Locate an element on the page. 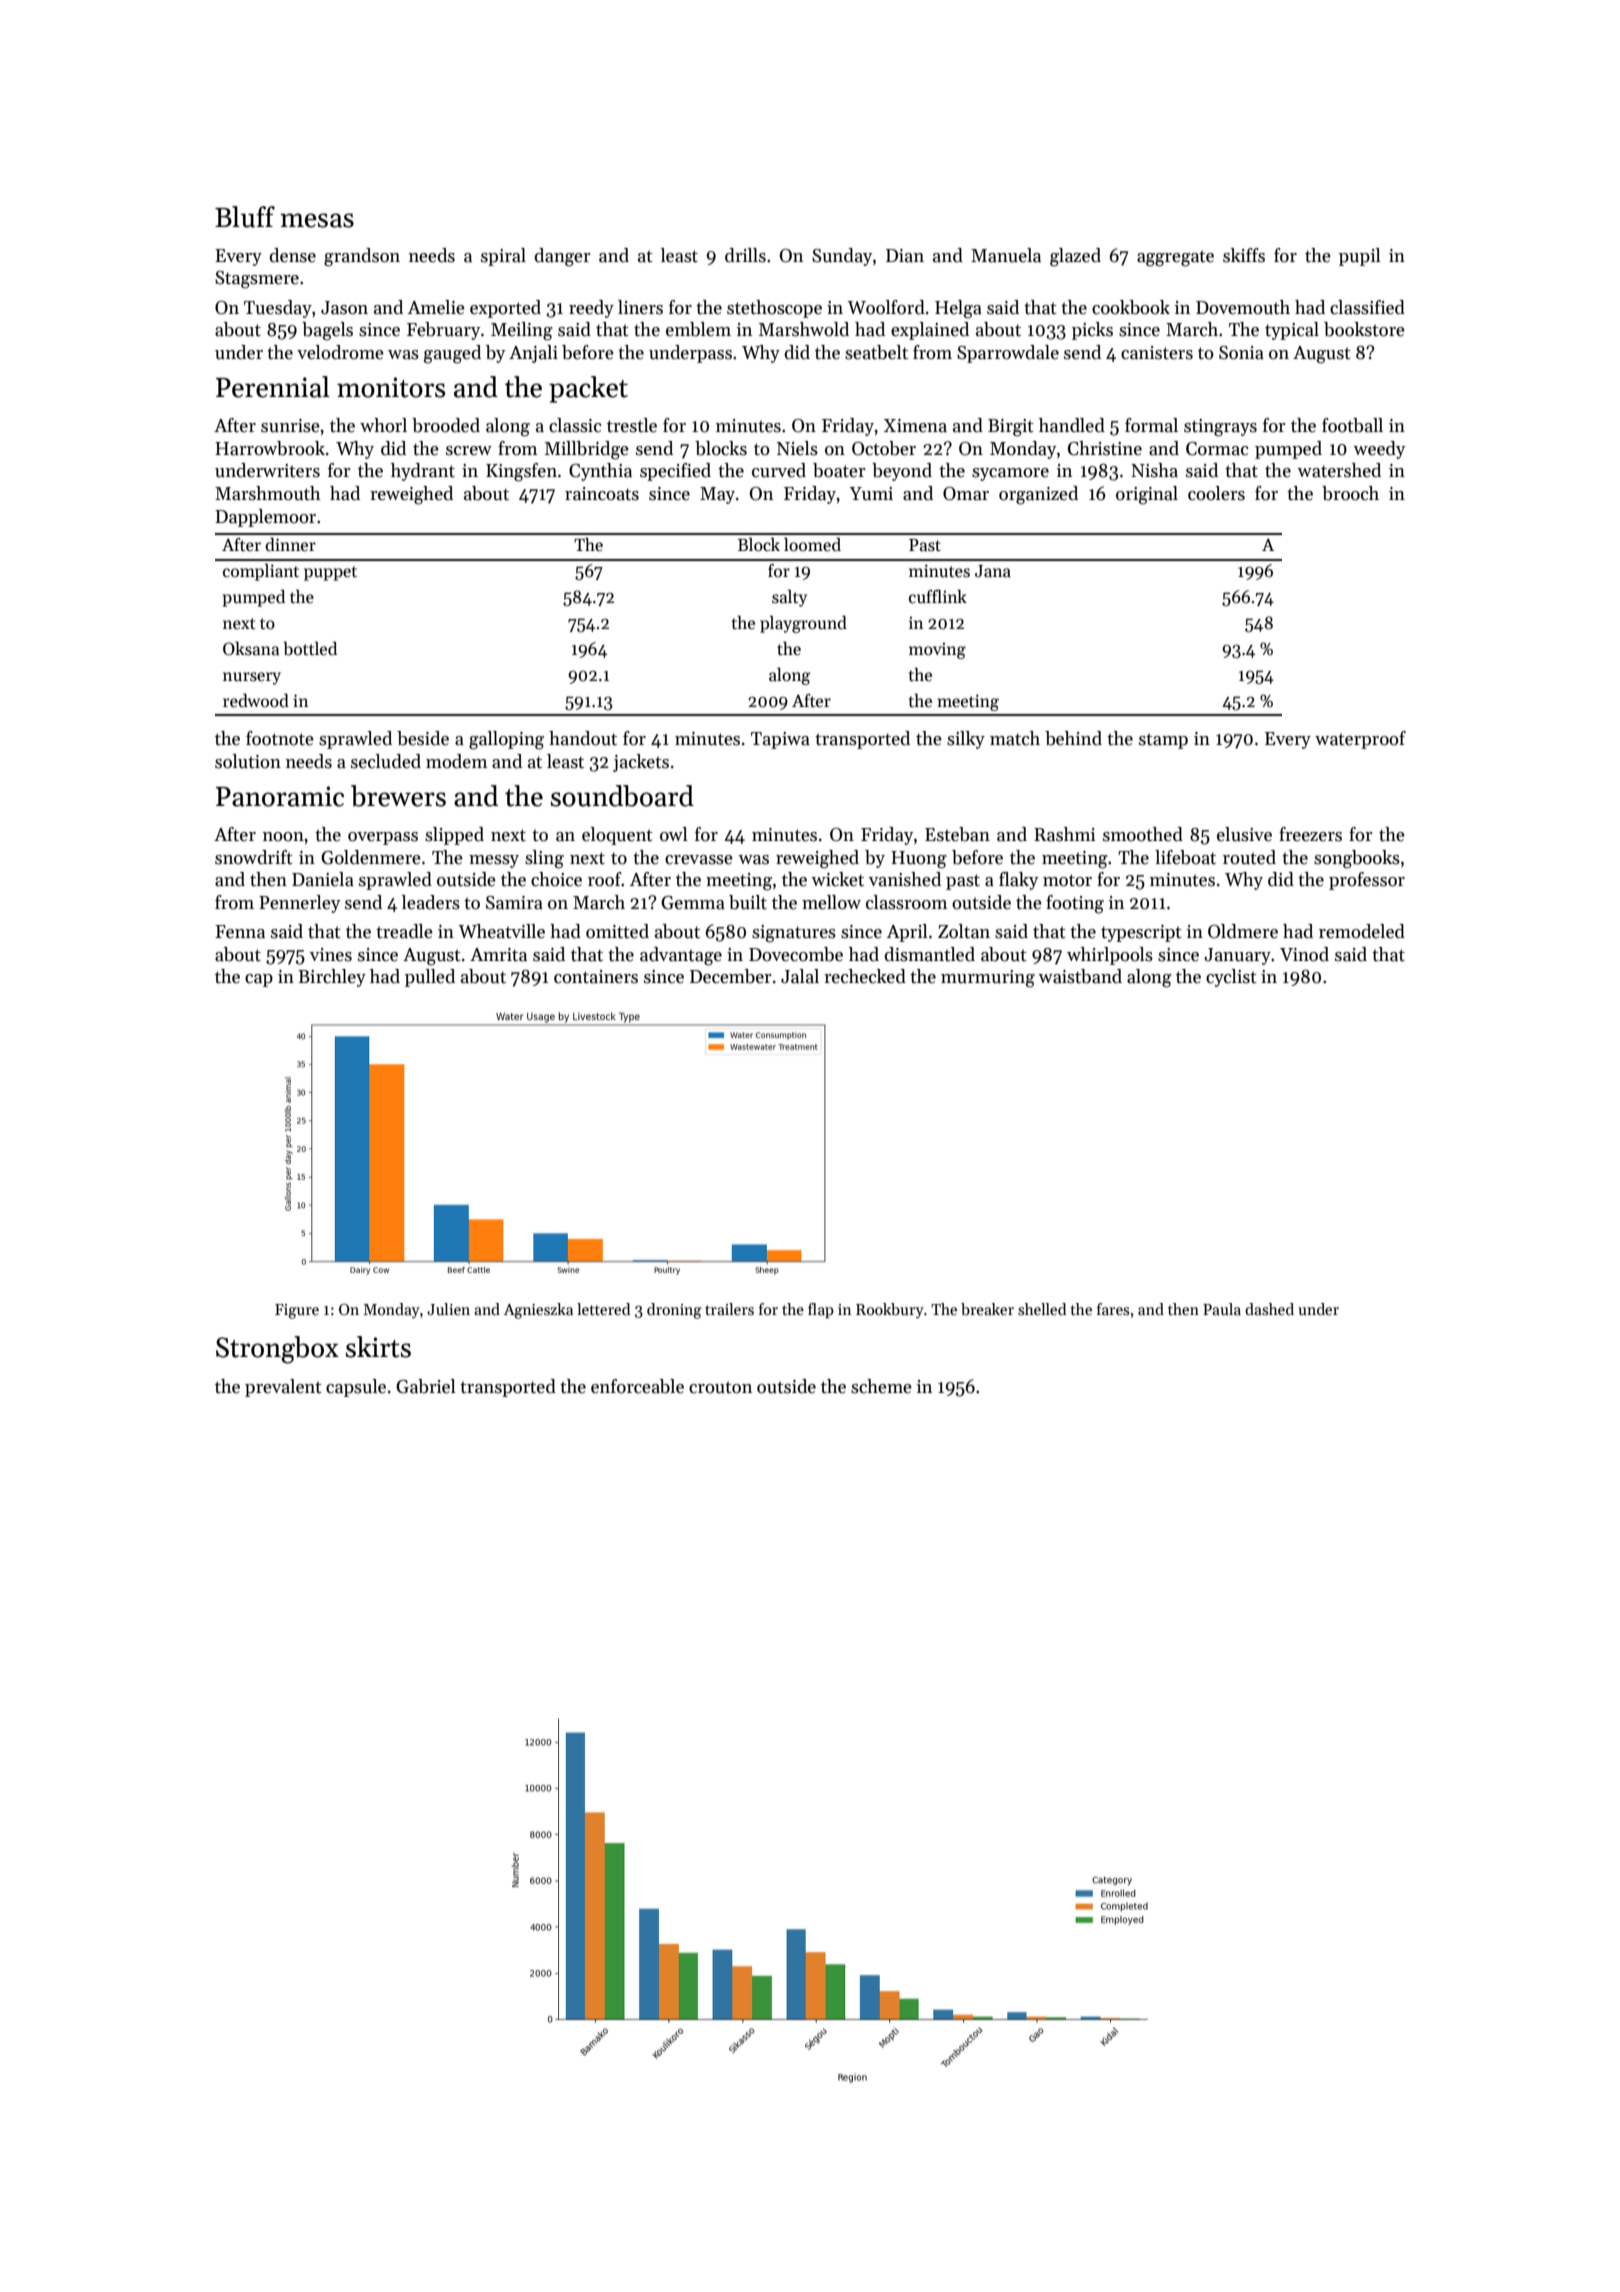  Stagsmere is located at coordinates (257, 280).
